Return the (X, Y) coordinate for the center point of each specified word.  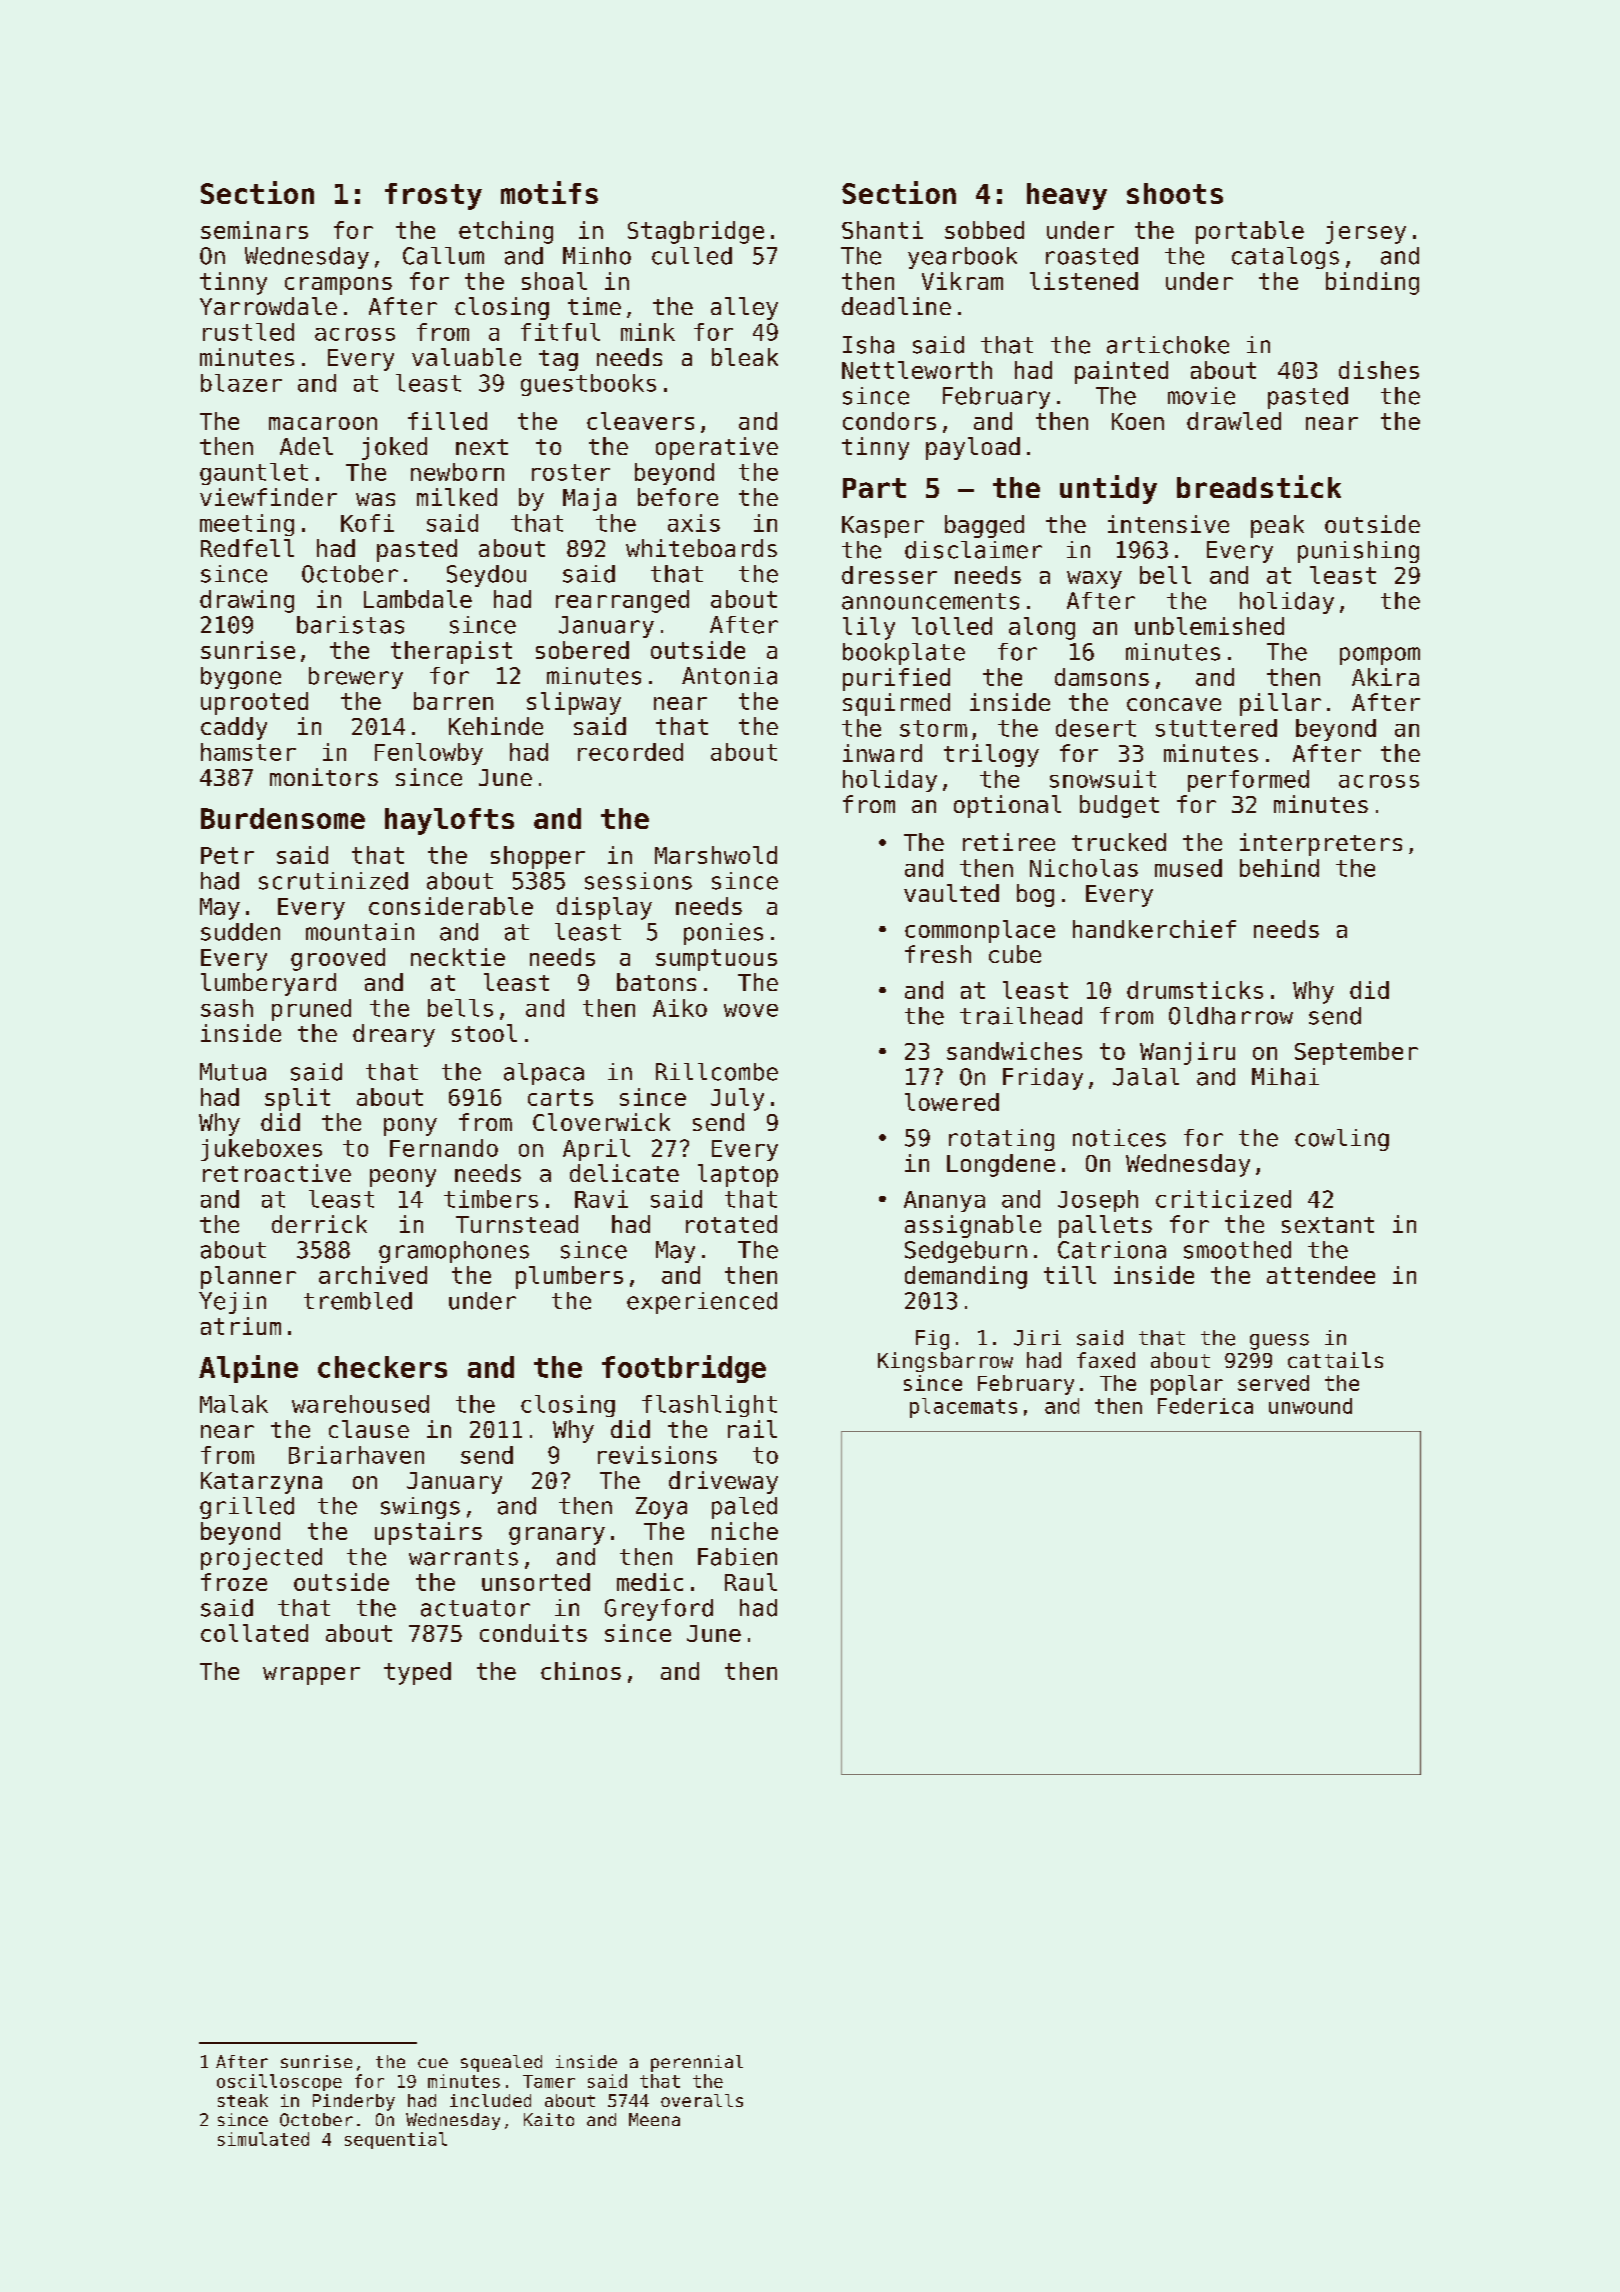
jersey (1366, 232)
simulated (263, 2139)
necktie (458, 957)
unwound (1310, 1406)
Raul (751, 1582)
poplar (1187, 1385)
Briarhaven (356, 1455)
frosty (433, 196)
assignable (973, 1226)
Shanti (882, 230)
